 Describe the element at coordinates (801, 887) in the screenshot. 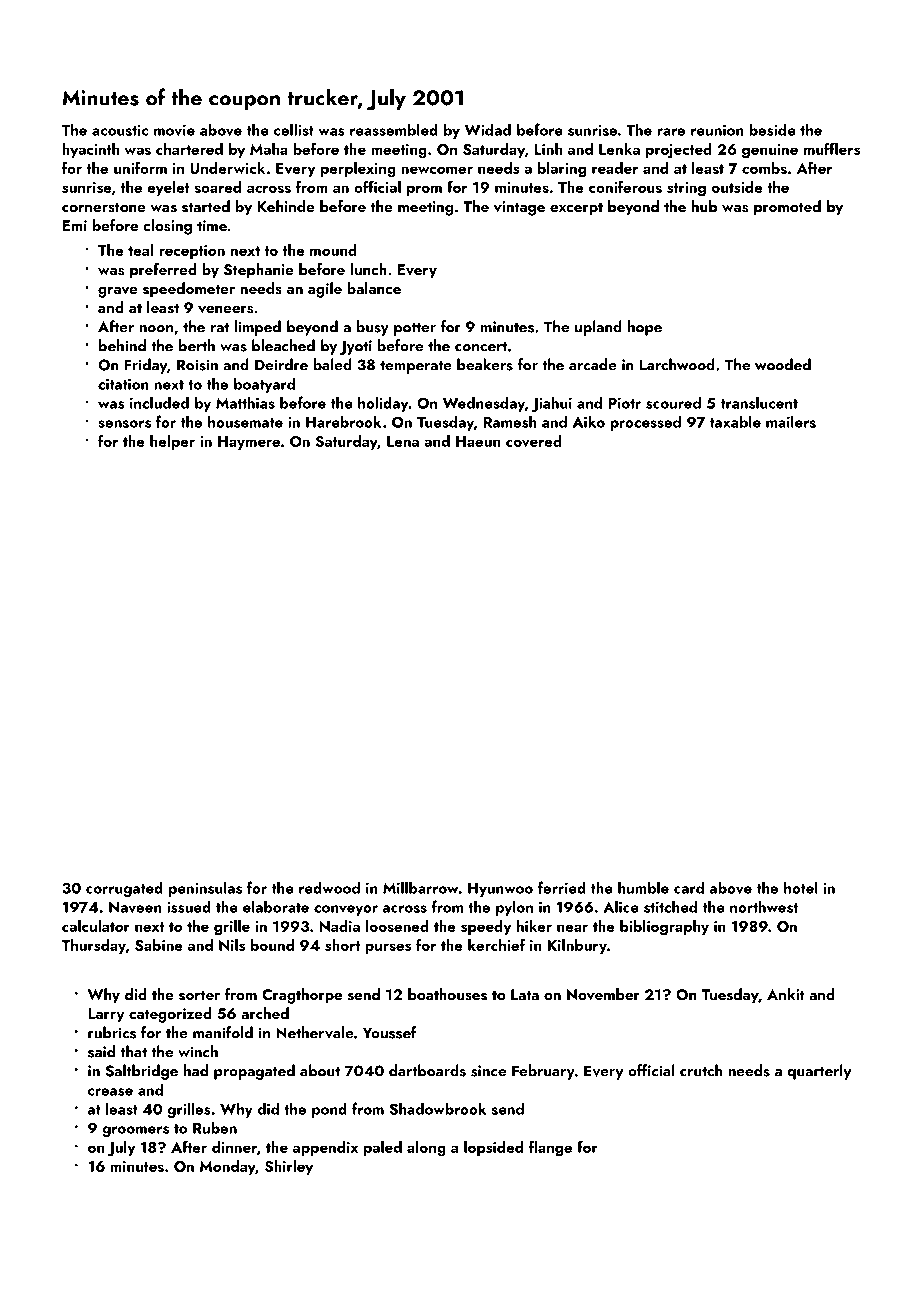

I see `hotel` at that location.
